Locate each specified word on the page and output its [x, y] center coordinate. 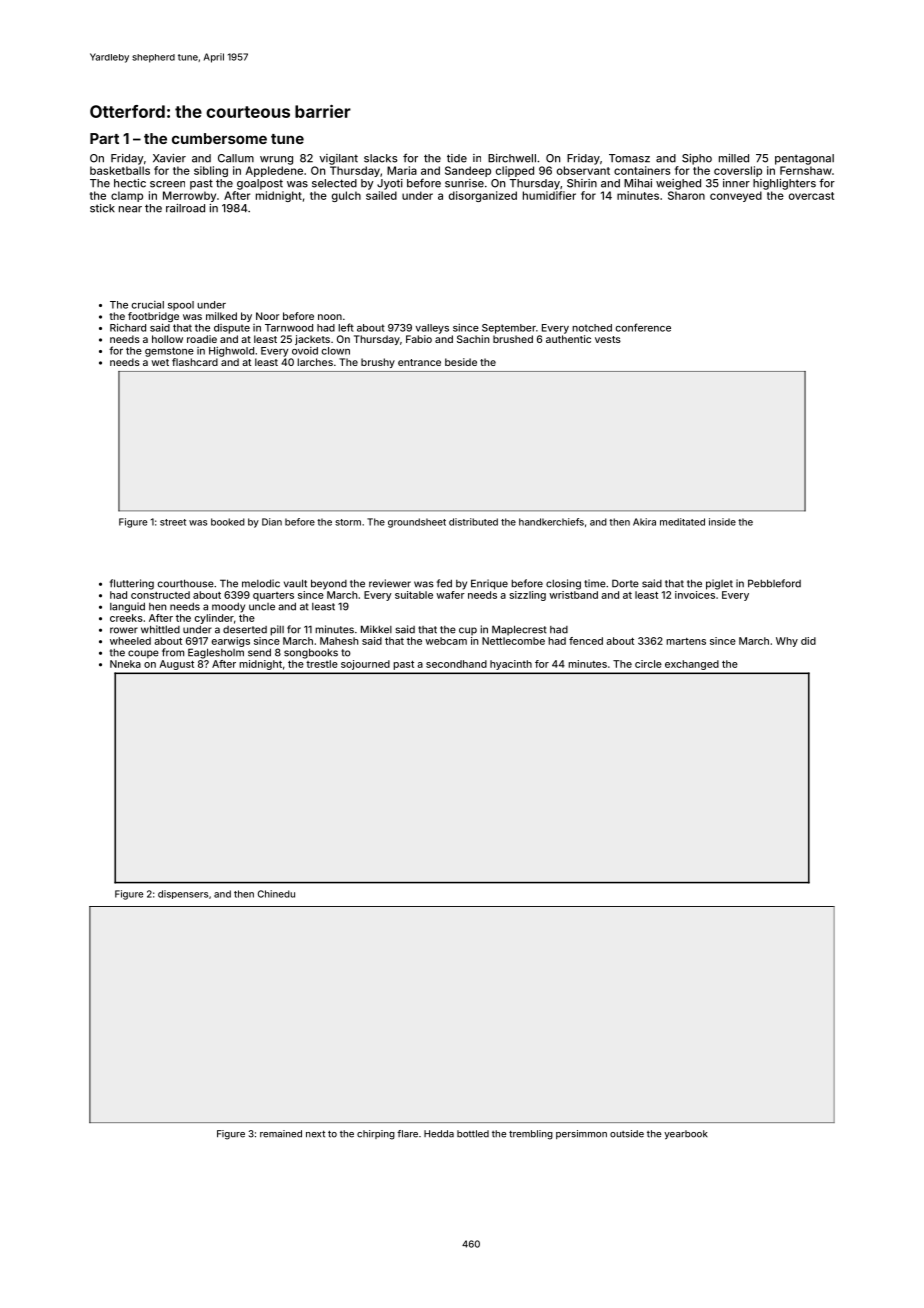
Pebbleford [774, 583]
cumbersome [219, 138]
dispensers [183, 894]
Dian [272, 522]
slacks [381, 158]
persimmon [581, 1134]
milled [734, 158]
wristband [573, 595]
